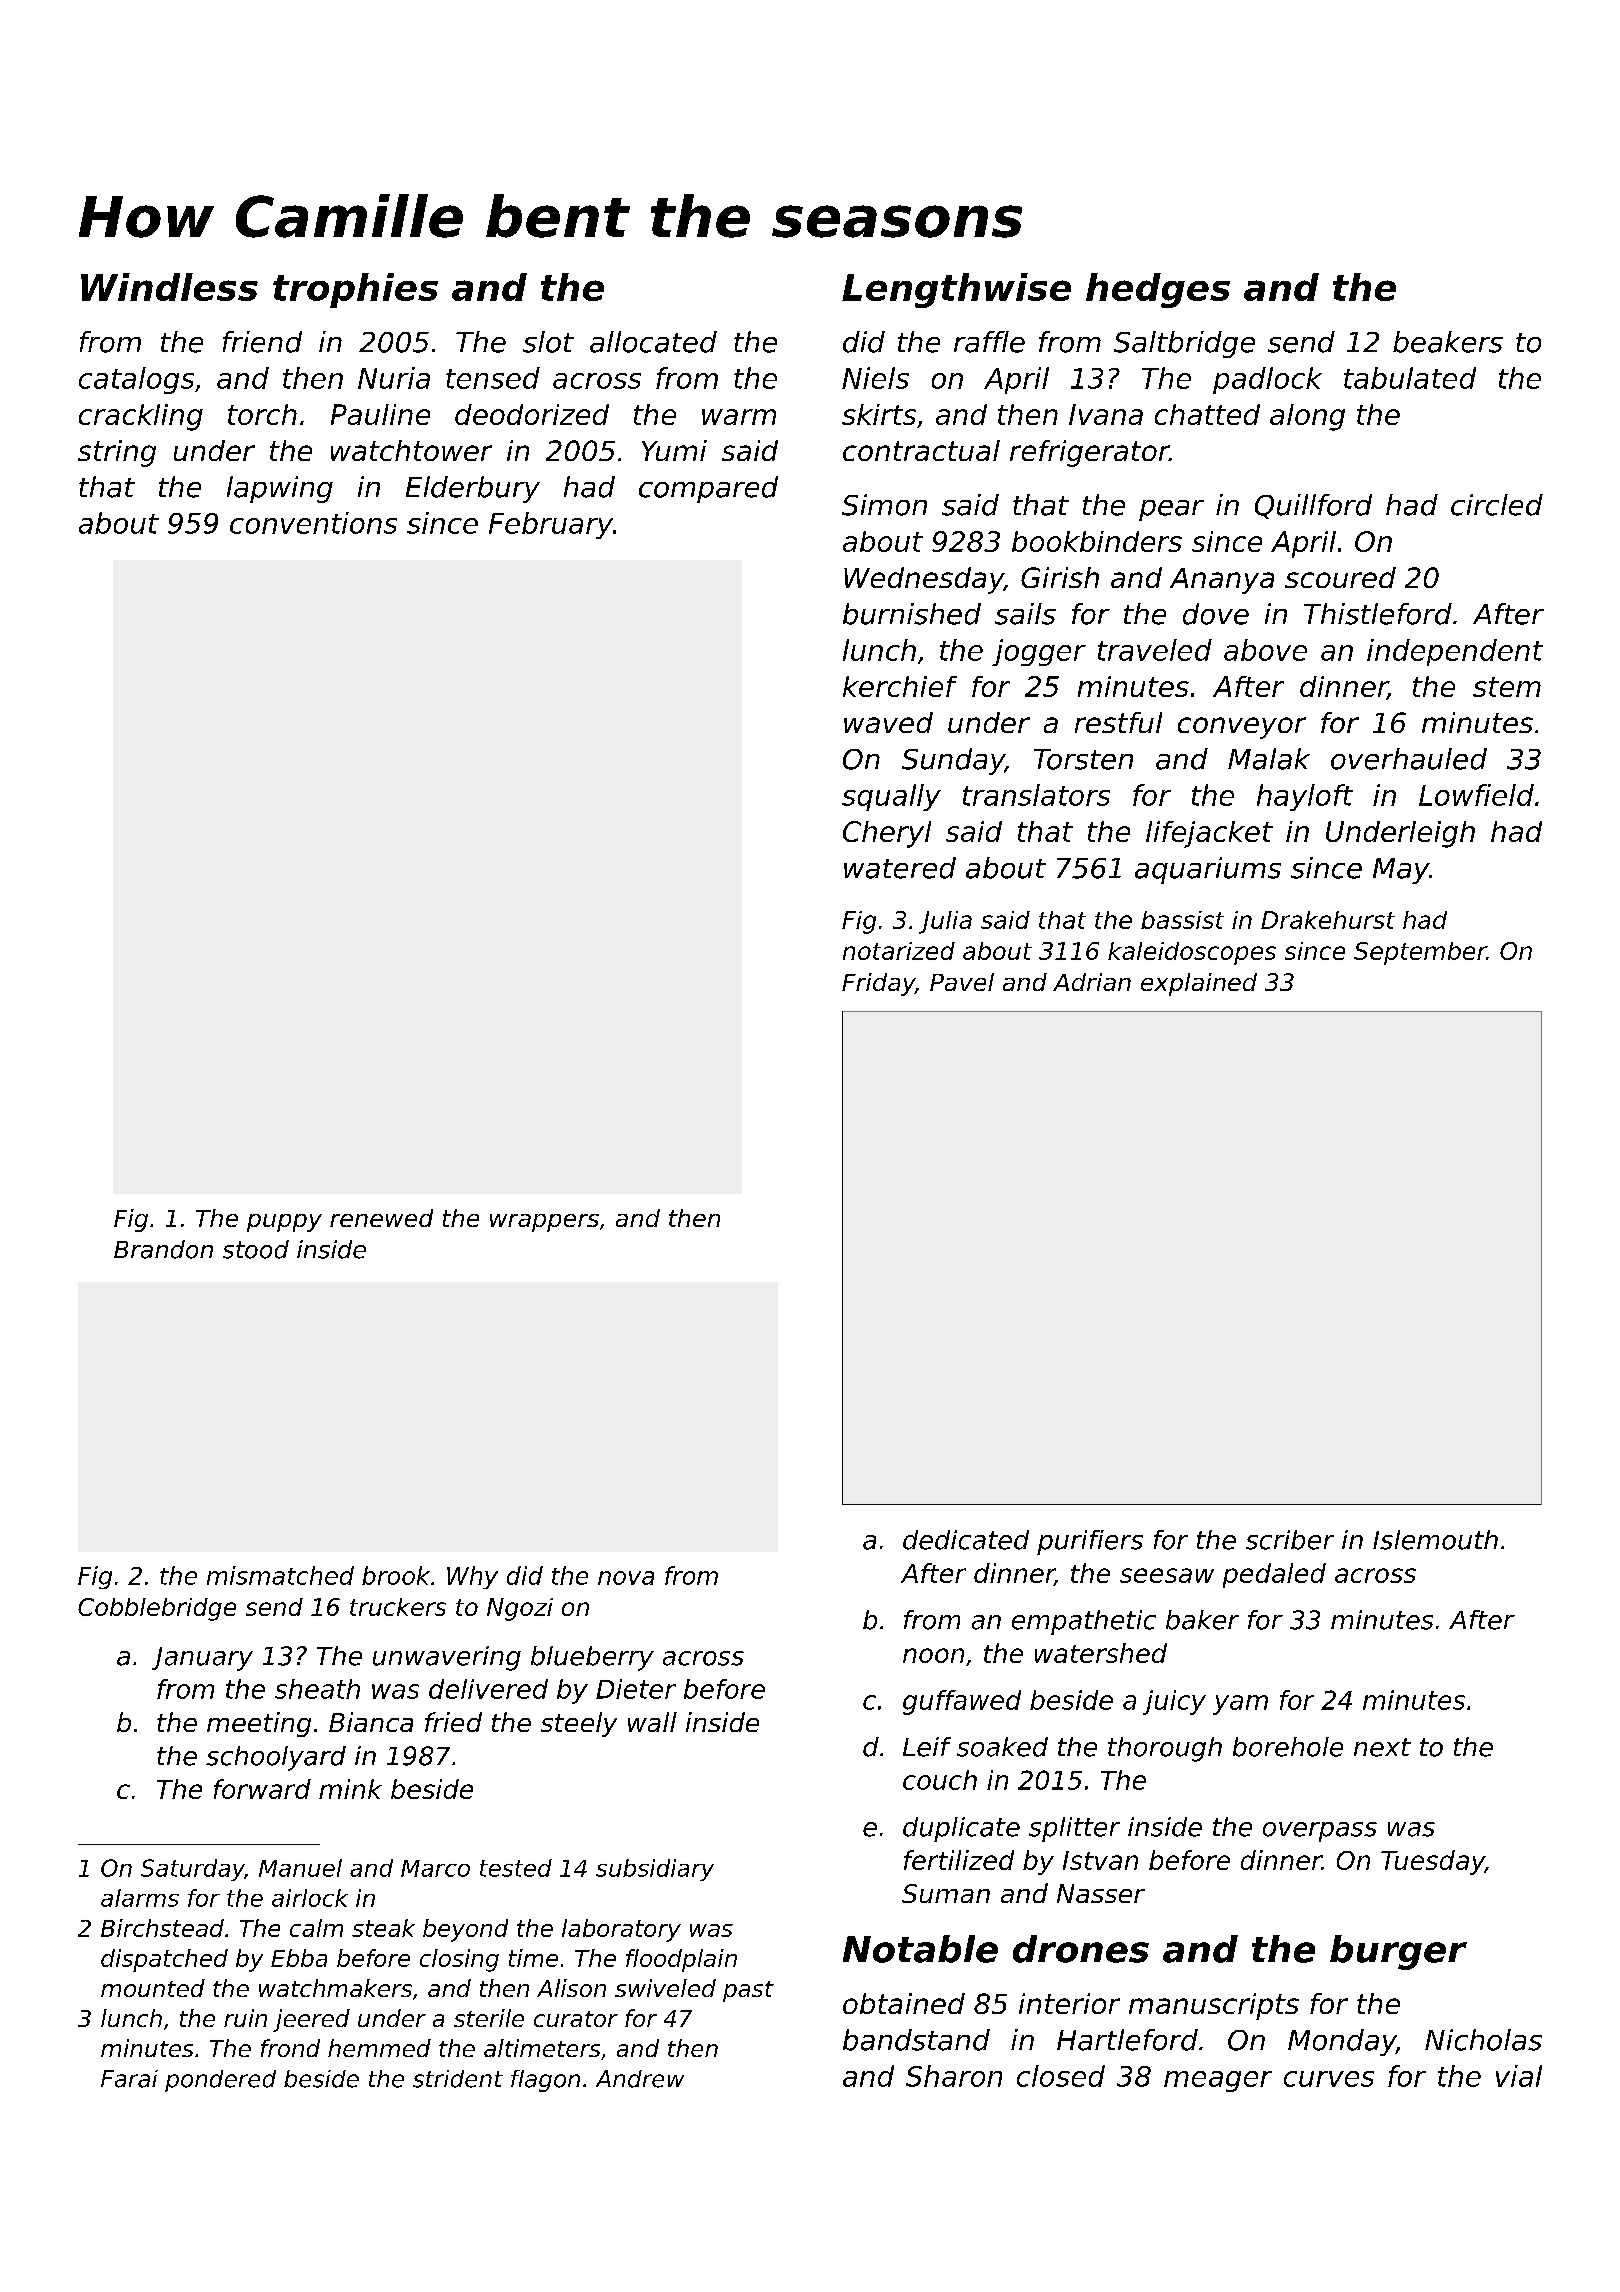 Image resolution: width=1620 pixels, height=2292 pixels. What do you see at coordinates (202, 1659) in the image?
I see `January` at bounding box center [202, 1659].
